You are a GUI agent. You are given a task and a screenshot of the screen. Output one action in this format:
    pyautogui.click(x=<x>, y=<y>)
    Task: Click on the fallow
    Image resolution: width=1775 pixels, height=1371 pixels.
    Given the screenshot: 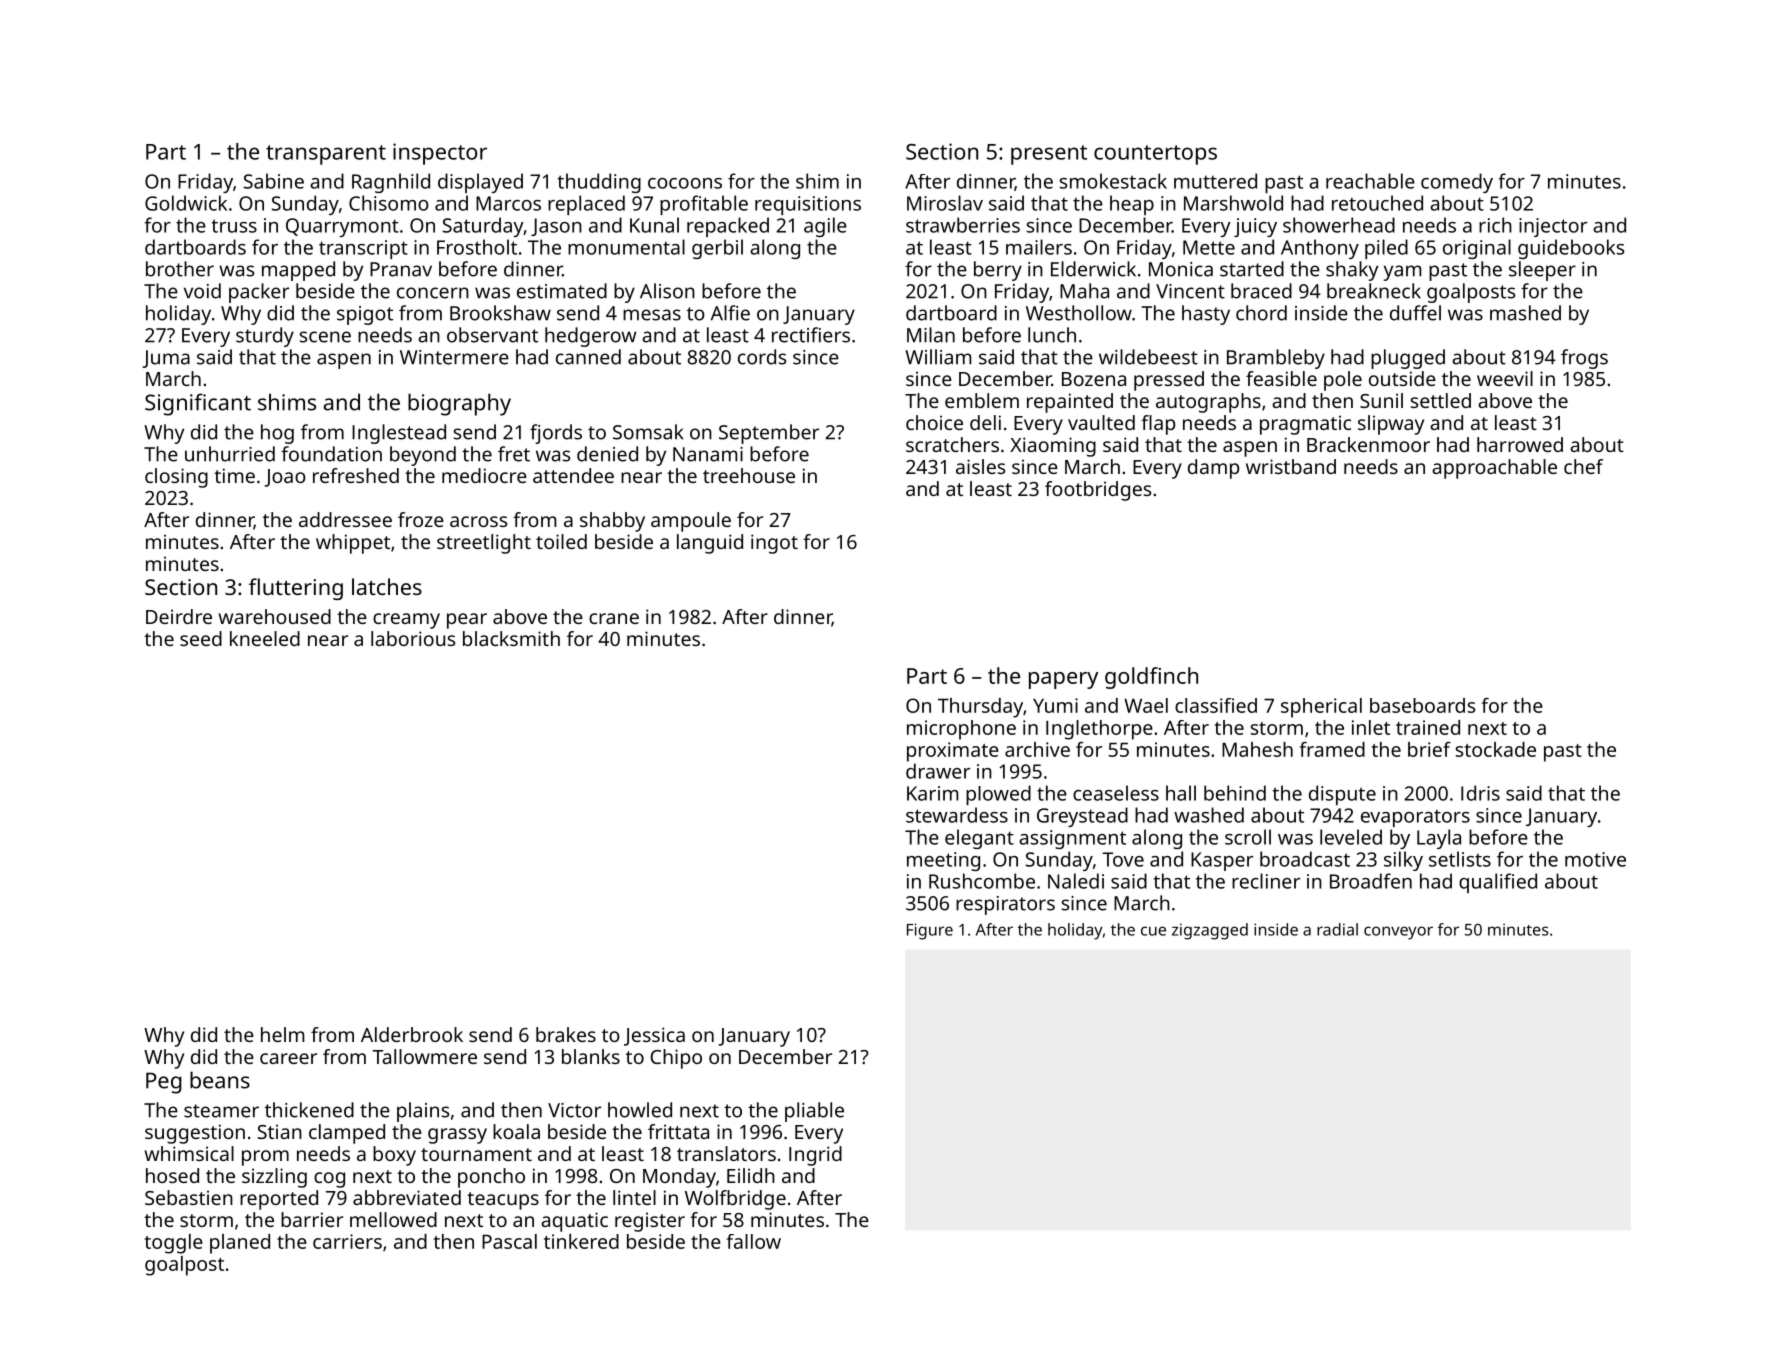 What is the action you would take?
    pyautogui.click(x=753, y=1241)
